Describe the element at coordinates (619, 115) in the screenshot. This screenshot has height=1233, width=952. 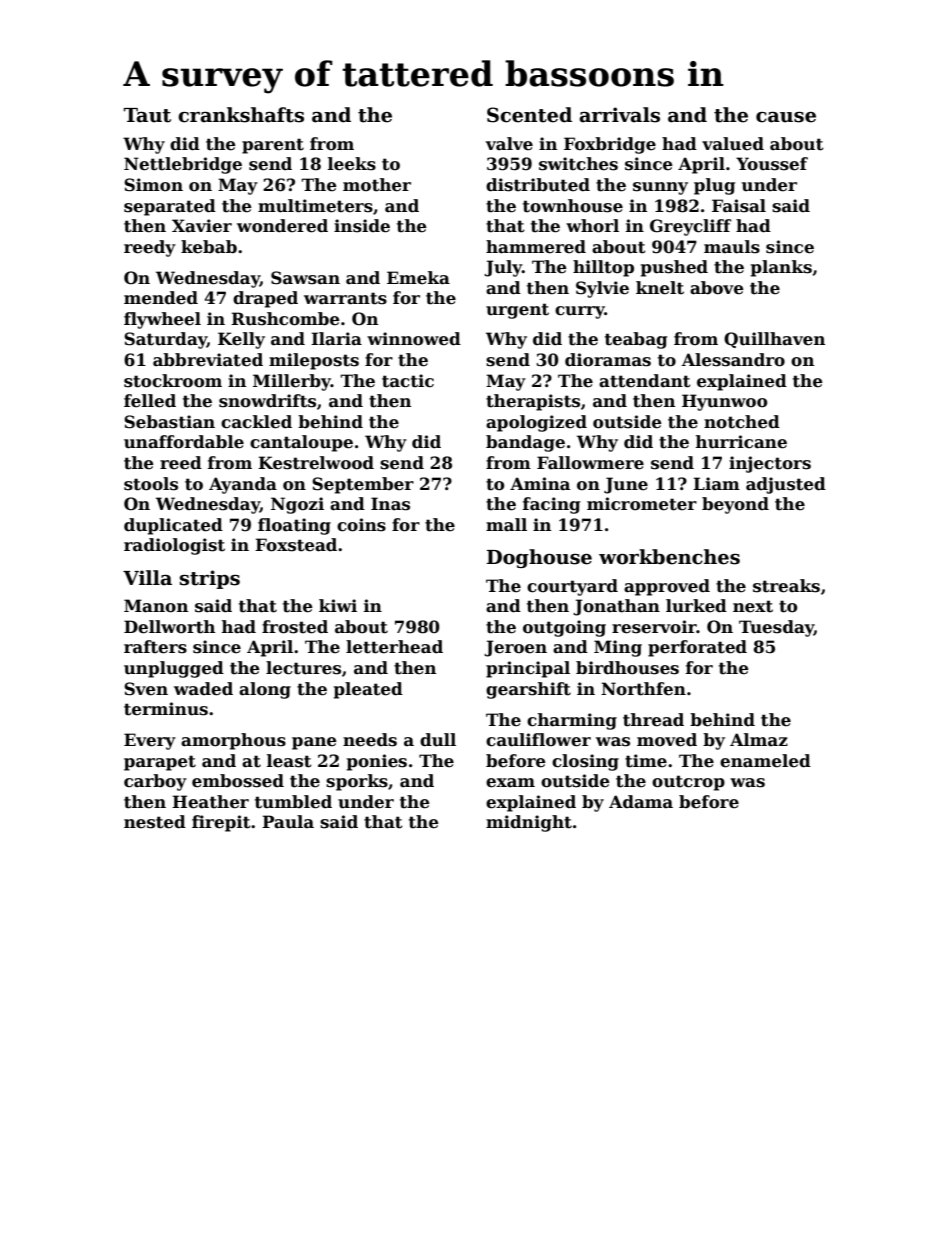
I see `arrivals` at that location.
